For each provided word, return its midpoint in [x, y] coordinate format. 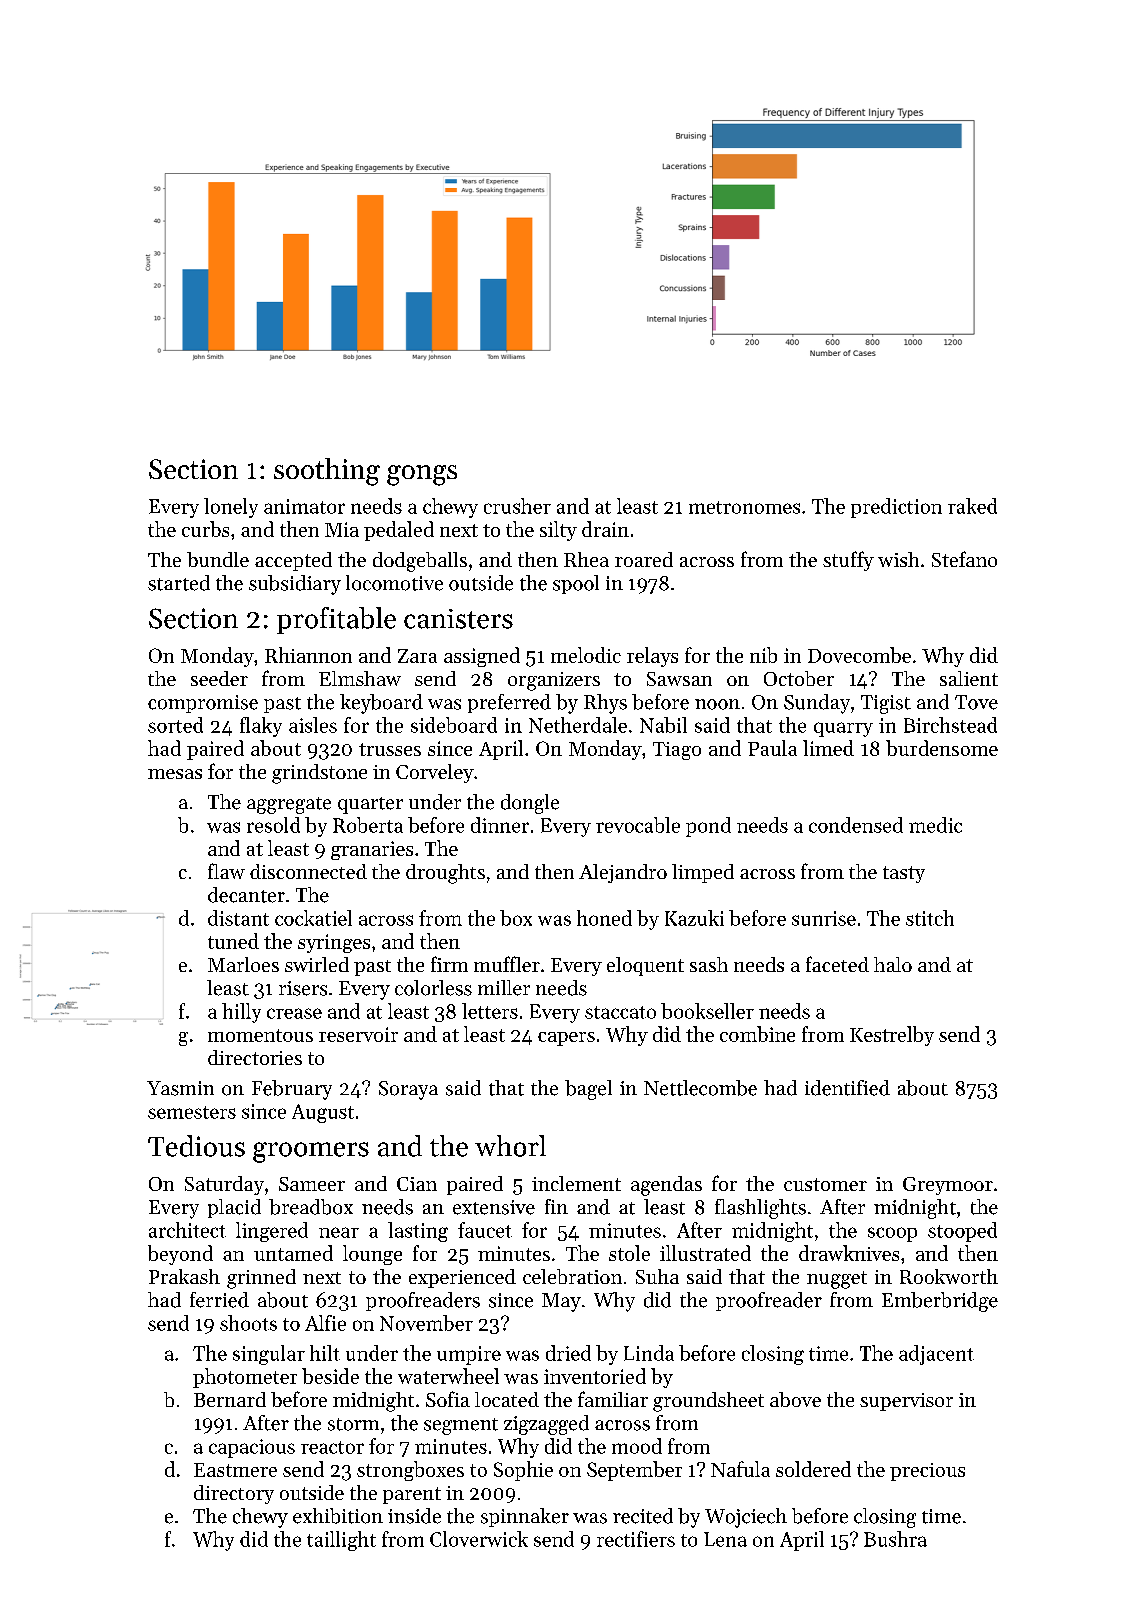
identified [847, 1088]
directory [234, 1494]
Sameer [312, 1184]
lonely [231, 508]
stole [629, 1253]
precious [927, 1472]
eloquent [645, 966]
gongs [422, 475]
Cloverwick [479, 1539]
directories [255, 1057]
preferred [509, 703]
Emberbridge [940, 1302]
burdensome [942, 748]
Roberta [368, 825]
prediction [896, 508]
